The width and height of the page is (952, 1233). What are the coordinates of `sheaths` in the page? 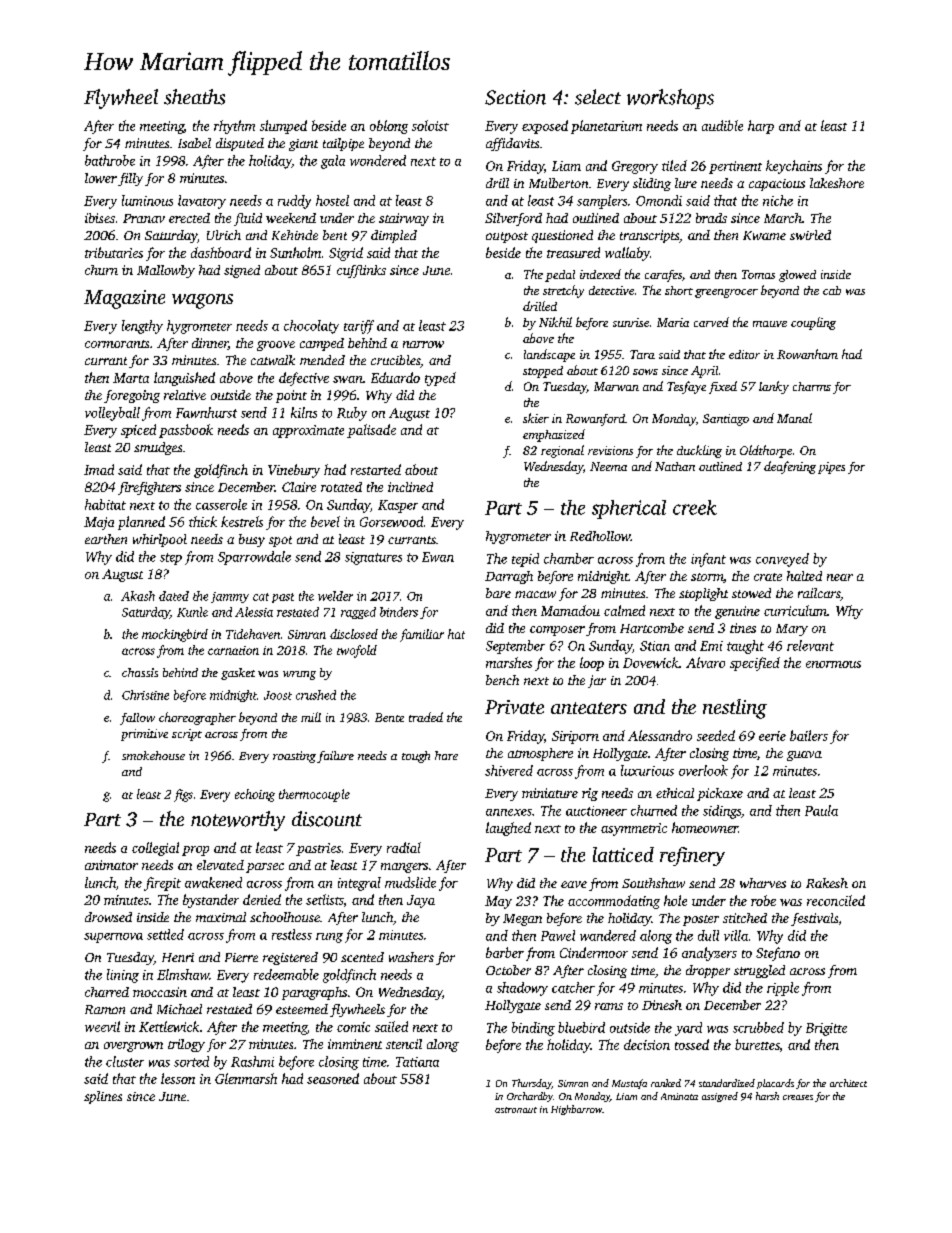 It's located at (194, 97).
